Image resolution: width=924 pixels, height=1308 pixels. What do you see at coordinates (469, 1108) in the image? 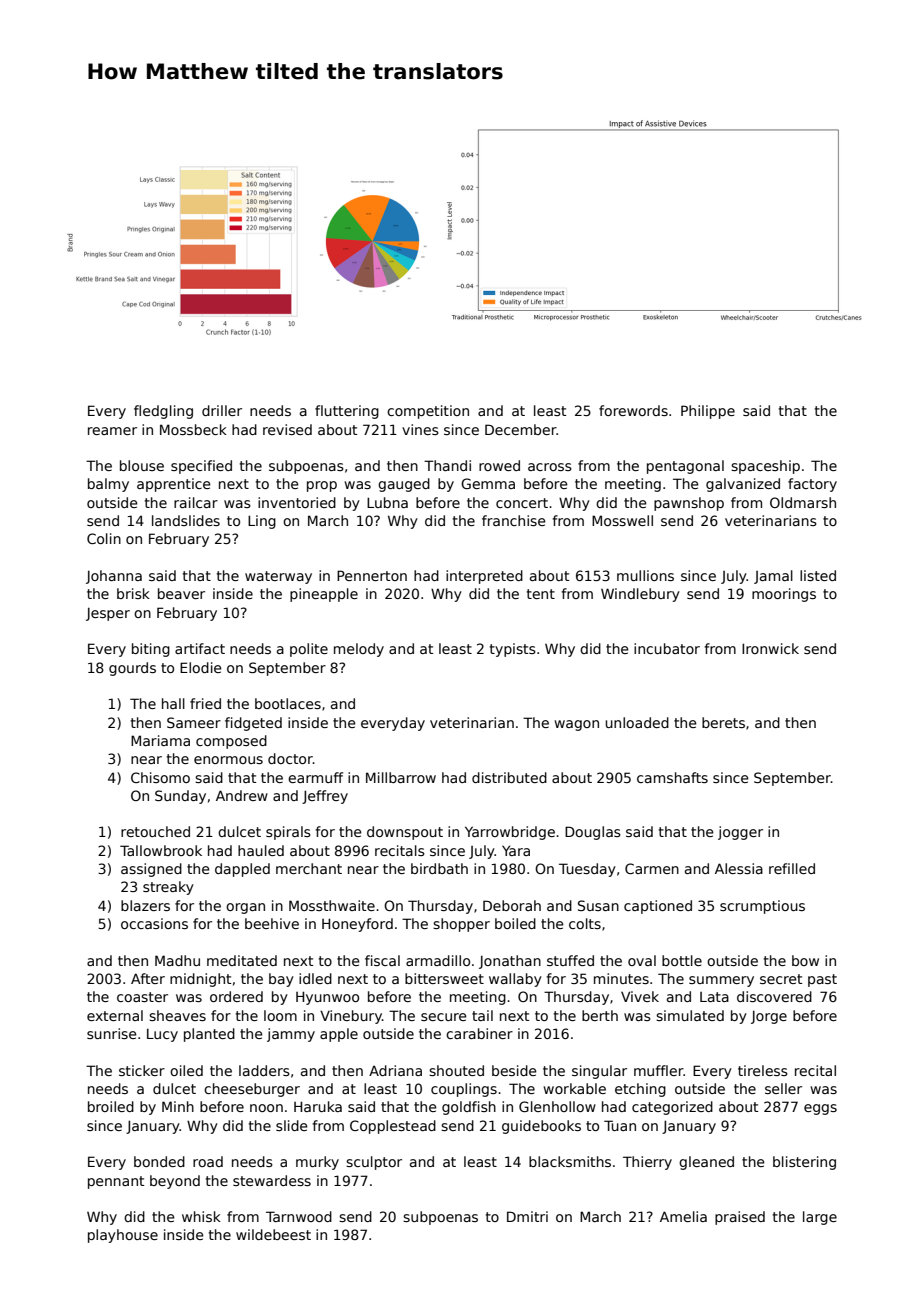
I see `goldfish` at bounding box center [469, 1108].
